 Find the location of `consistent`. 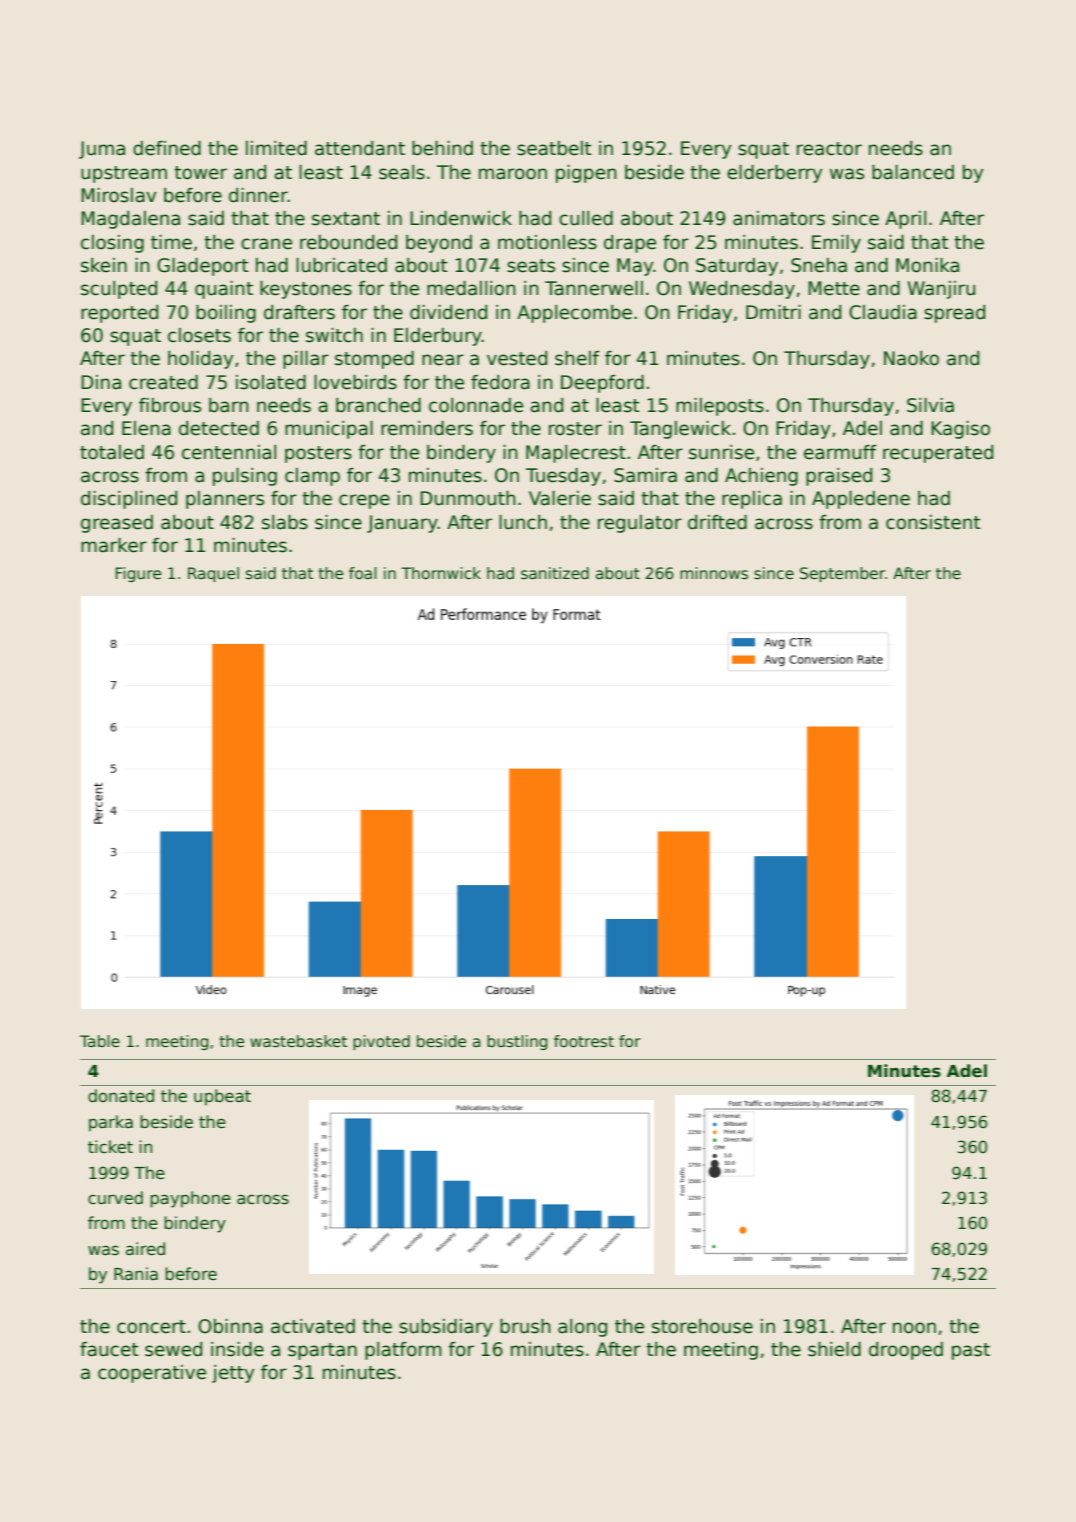

consistent is located at coordinates (933, 522).
